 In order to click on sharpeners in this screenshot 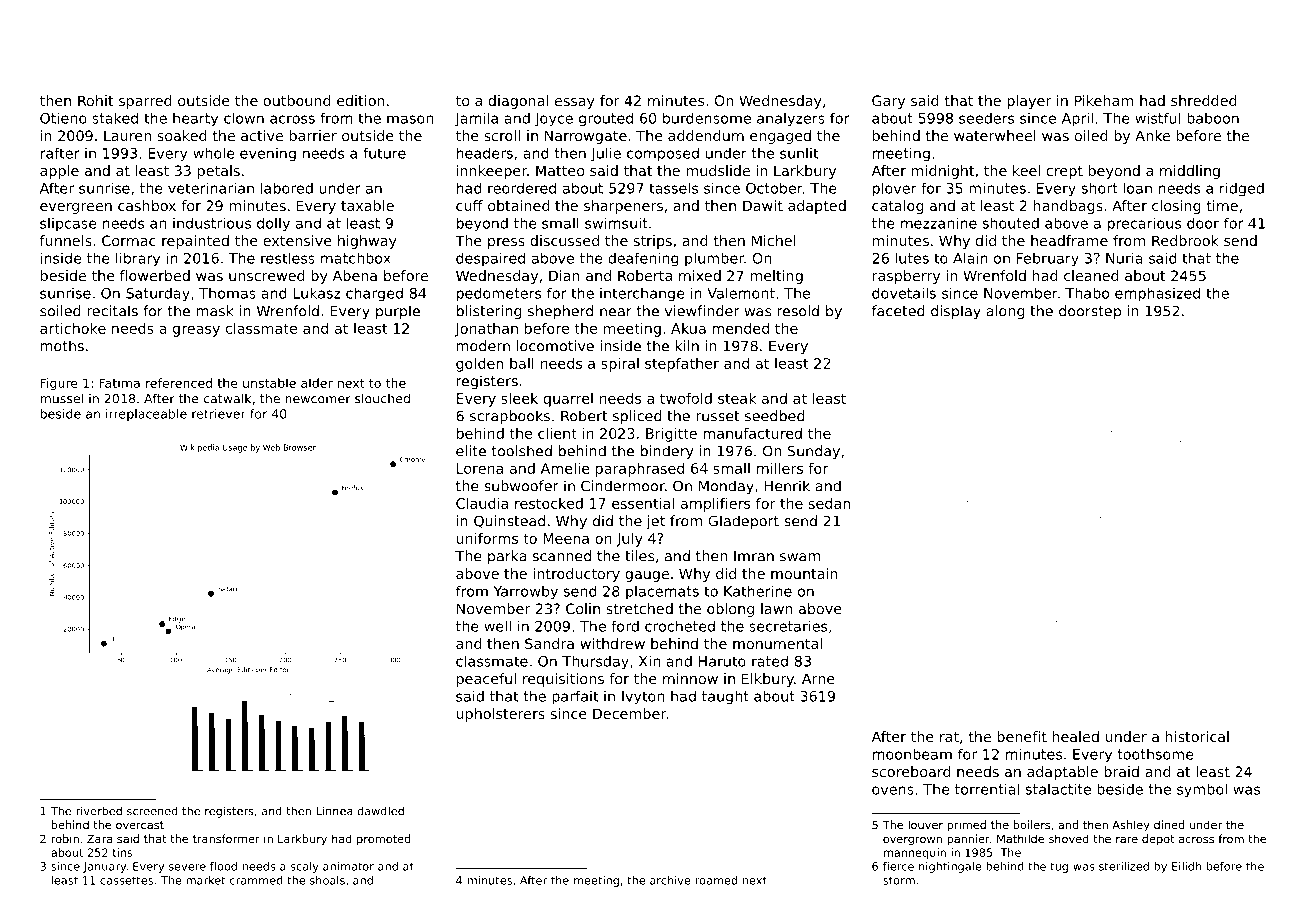, I will do `click(623, 207)`.
